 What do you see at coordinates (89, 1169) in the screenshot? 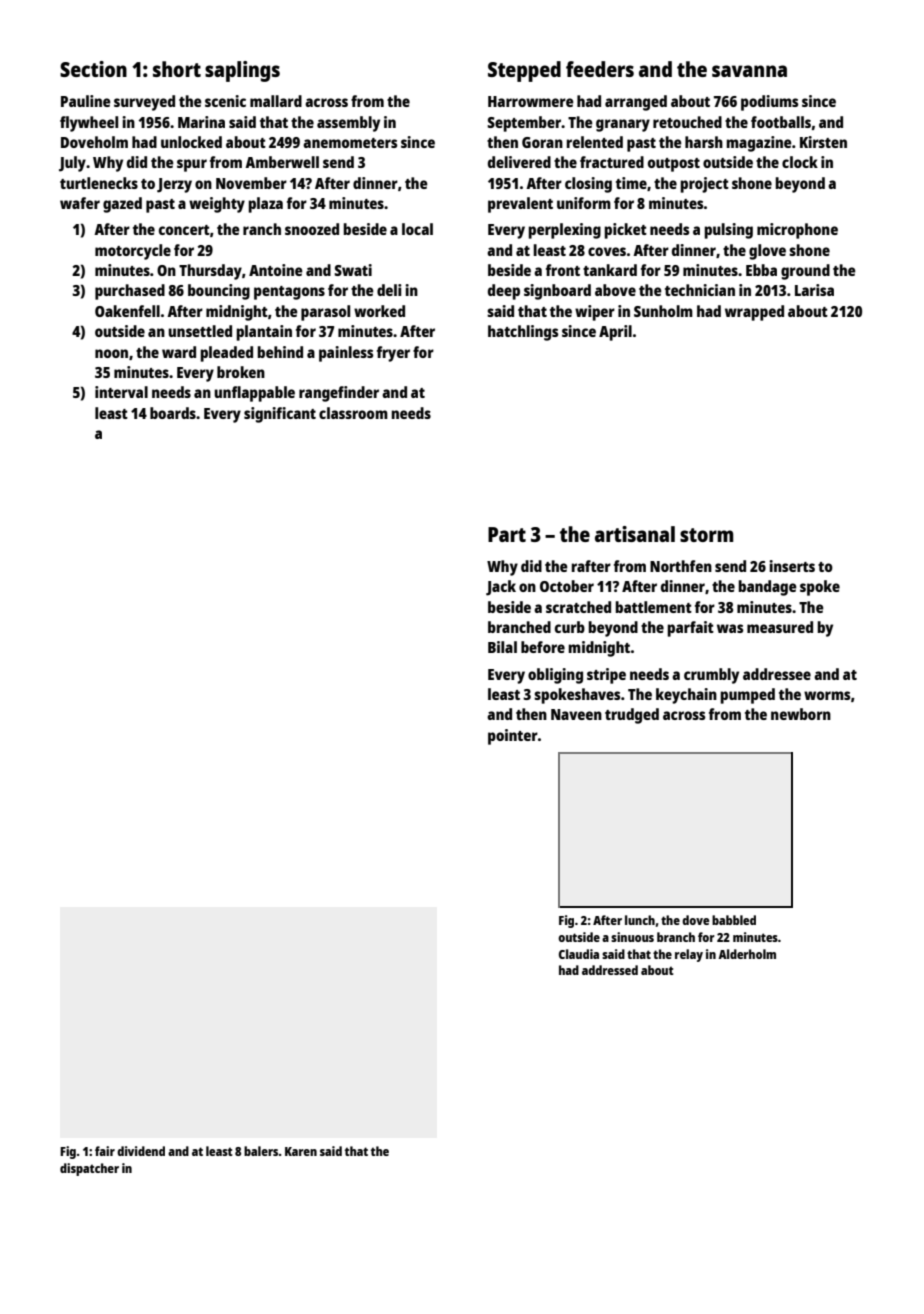
I see `dispatcher` at bounding box center [89, 1169].
